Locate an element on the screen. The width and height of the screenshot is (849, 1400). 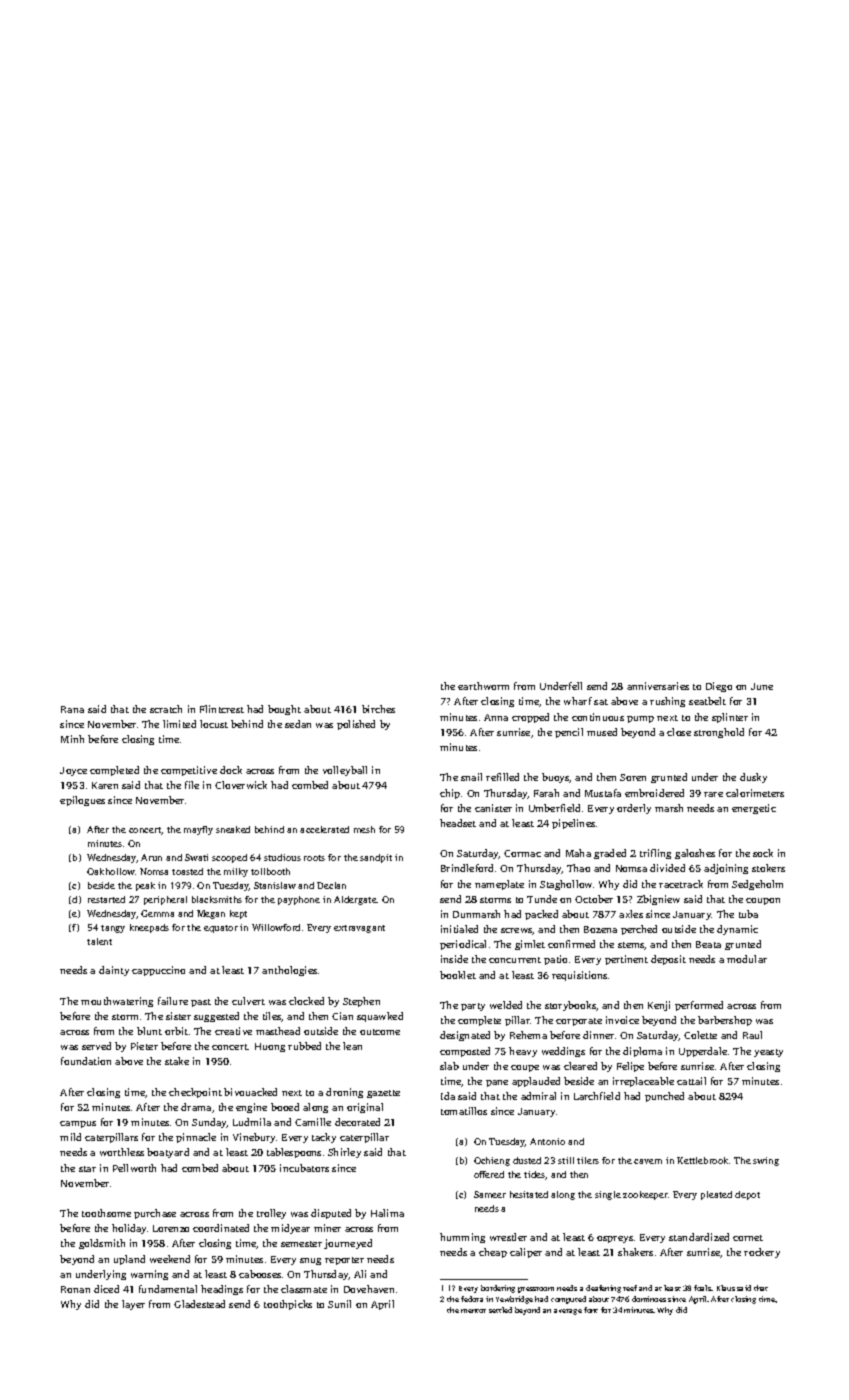
admiral is located at coordinates (538, 1096).
